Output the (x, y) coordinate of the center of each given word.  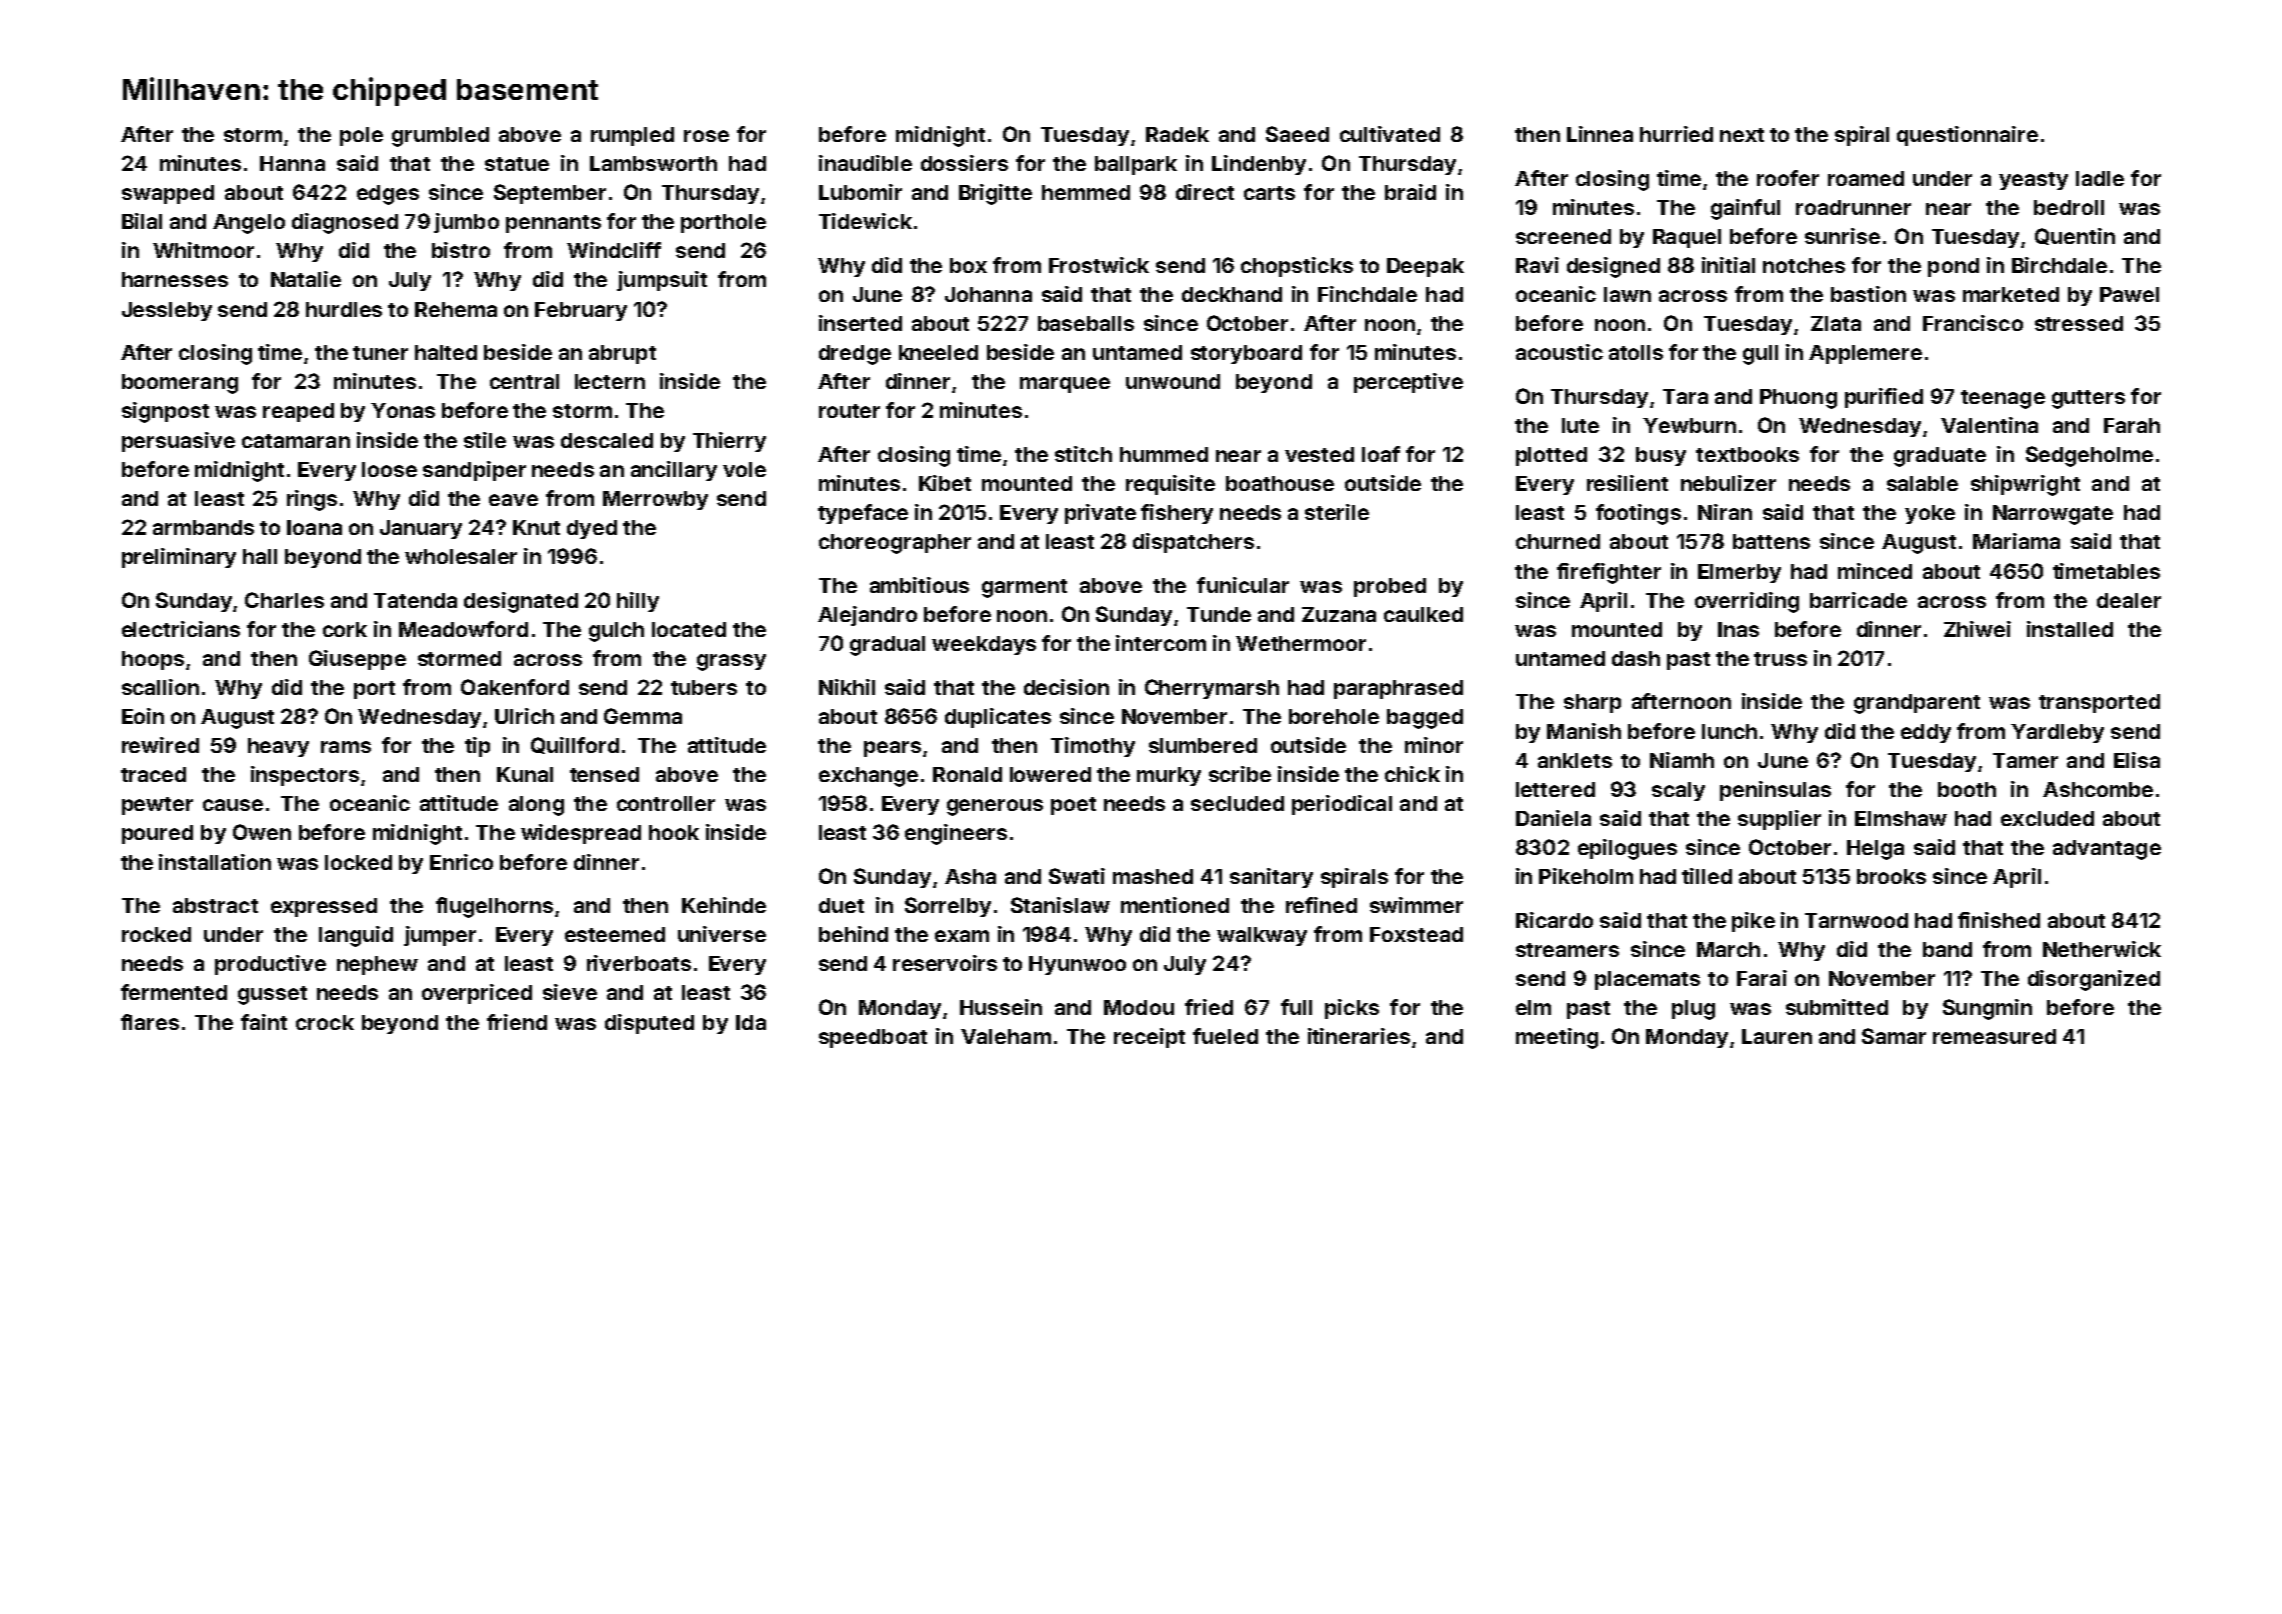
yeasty (2033, 181)
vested (1319, 454)
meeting (1557, 1038)
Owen (262, 832)
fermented (174, 992)
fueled (1225, 1036)
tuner (380, 353)
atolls (1636, 352)
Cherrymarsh (1212, 689)
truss (1780, 659)
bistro (461, 250)
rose (706, 136)
